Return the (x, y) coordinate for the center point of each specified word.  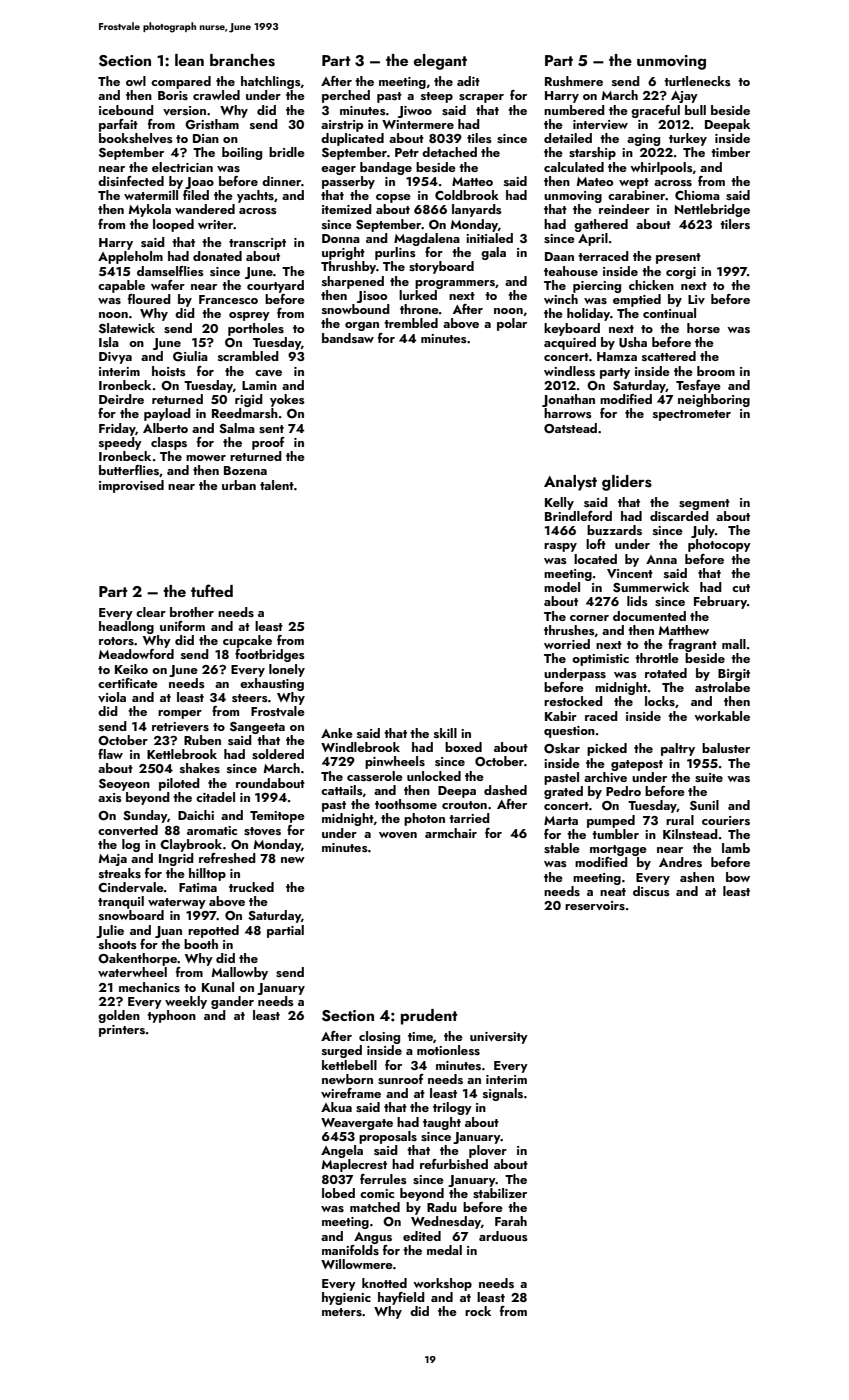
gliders (627, 483)
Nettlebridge (712, 210)
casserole (375, 776)
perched (346, 96)
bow (738, 877)
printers (122, 1031)
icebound (126, 110)
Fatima (198, 887)
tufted (212, 590)
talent (277, 485)
